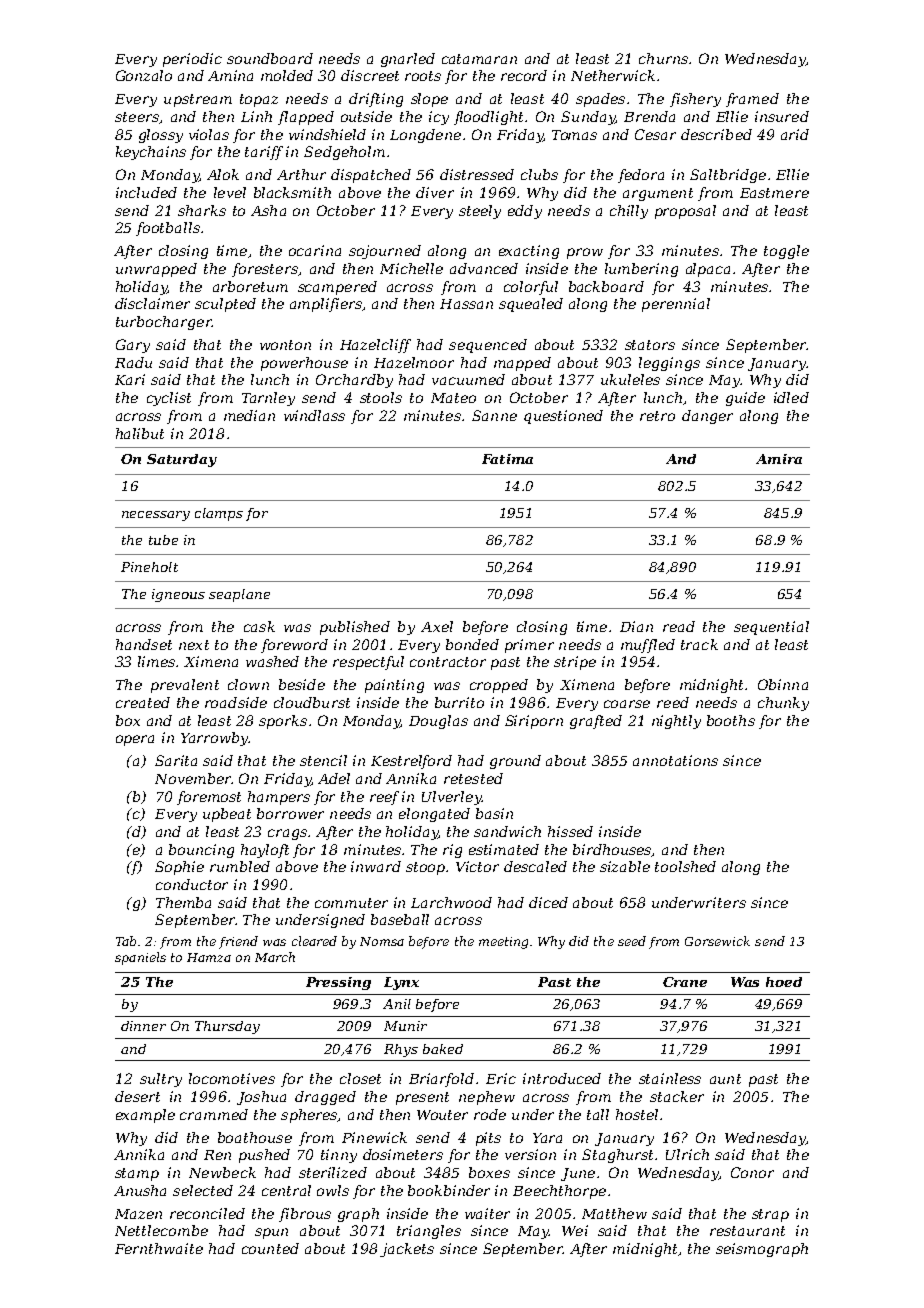 This document has width=924, height=1308. I want to click on Mazen, so click(138, 1214).
